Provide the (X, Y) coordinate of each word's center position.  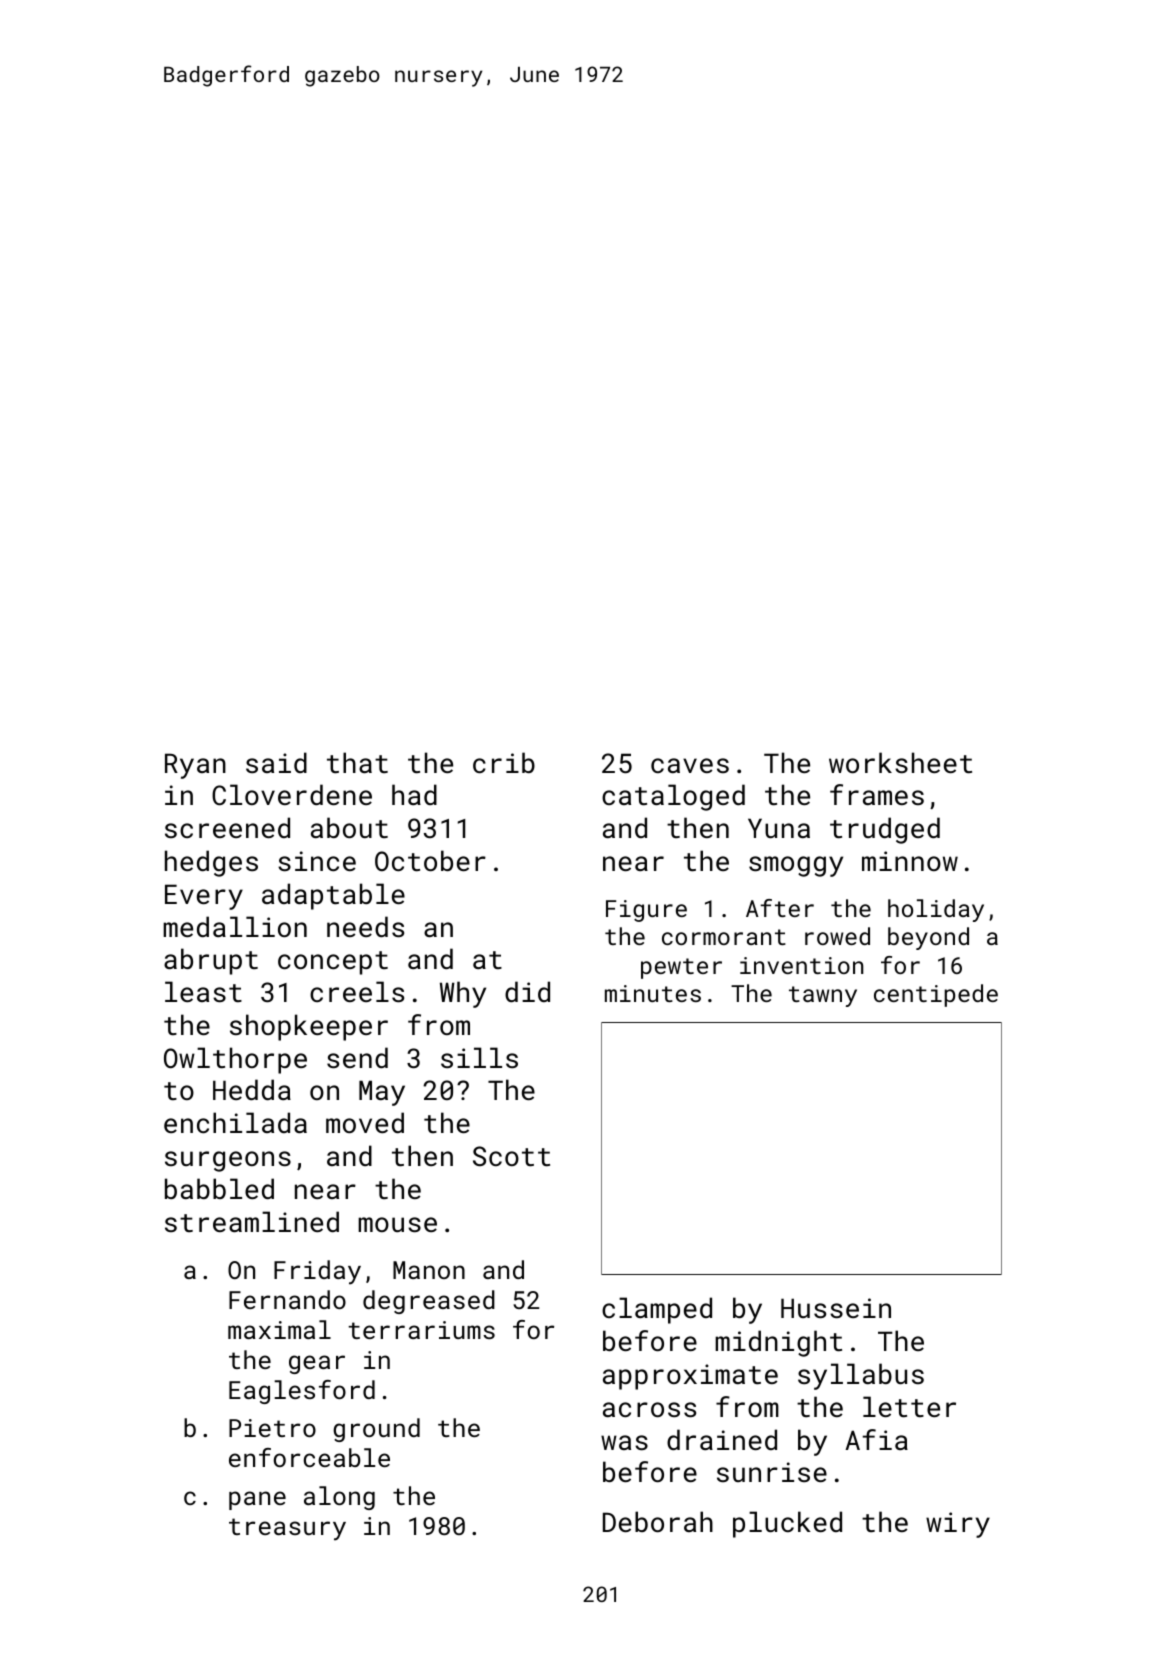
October (430, 861)
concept (333, 963)
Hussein (836, 1308)
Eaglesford (302, 1392)
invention (801, 965)
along (339, 1498)
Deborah (658, 1521)
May (382, 1093)
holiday (936, 910)
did (527, 991)
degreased (429, 1302)
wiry (958, 1525)
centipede (936, 995)
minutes (653, 993)
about (349, 827)
